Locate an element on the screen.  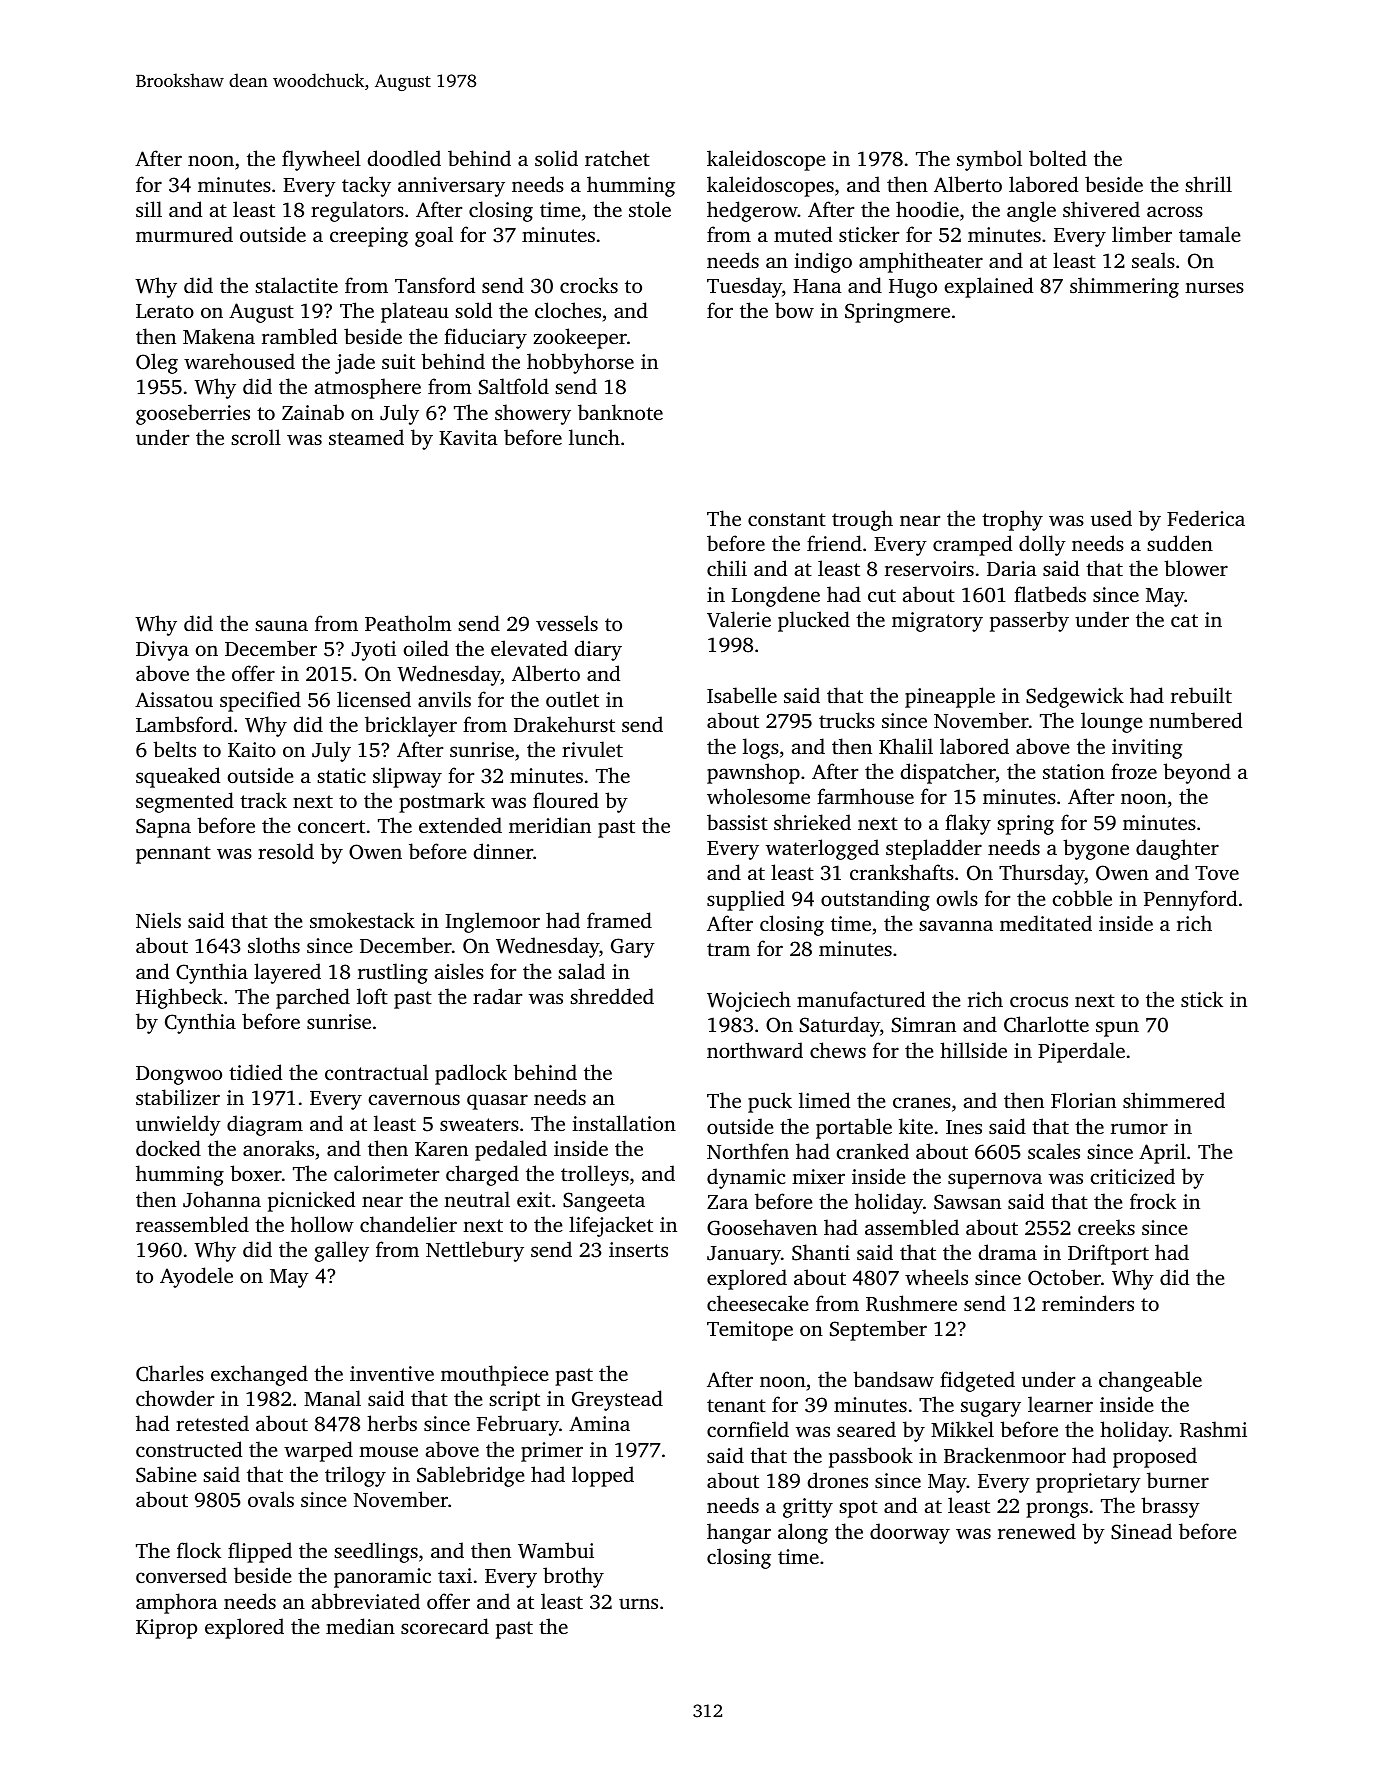
cavernous is located at coordinates (414, 1099).
